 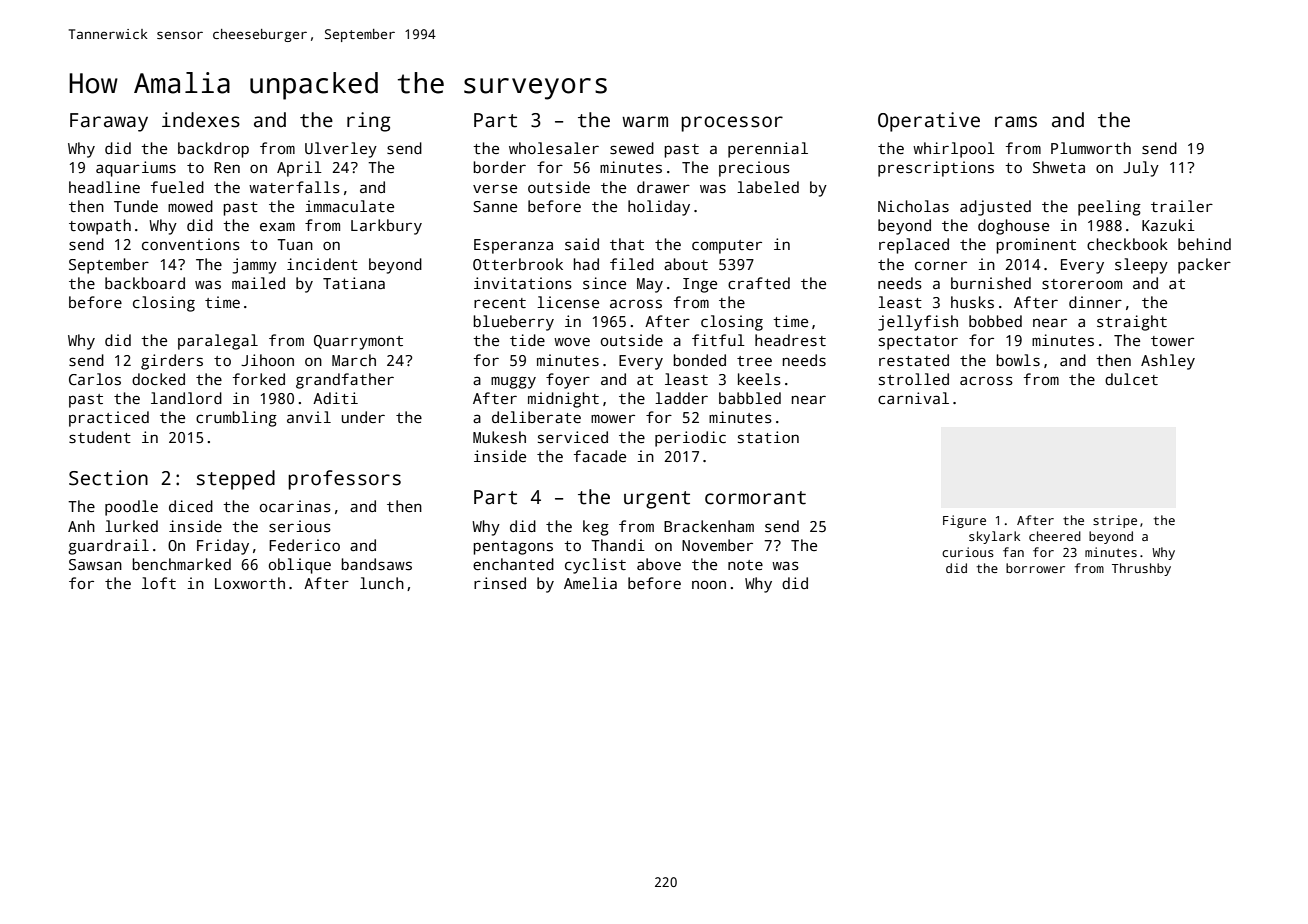 What do you see at coordinates (186, 398) in the screenshot?
I see `landlord` at bounding box center [186, 398].
